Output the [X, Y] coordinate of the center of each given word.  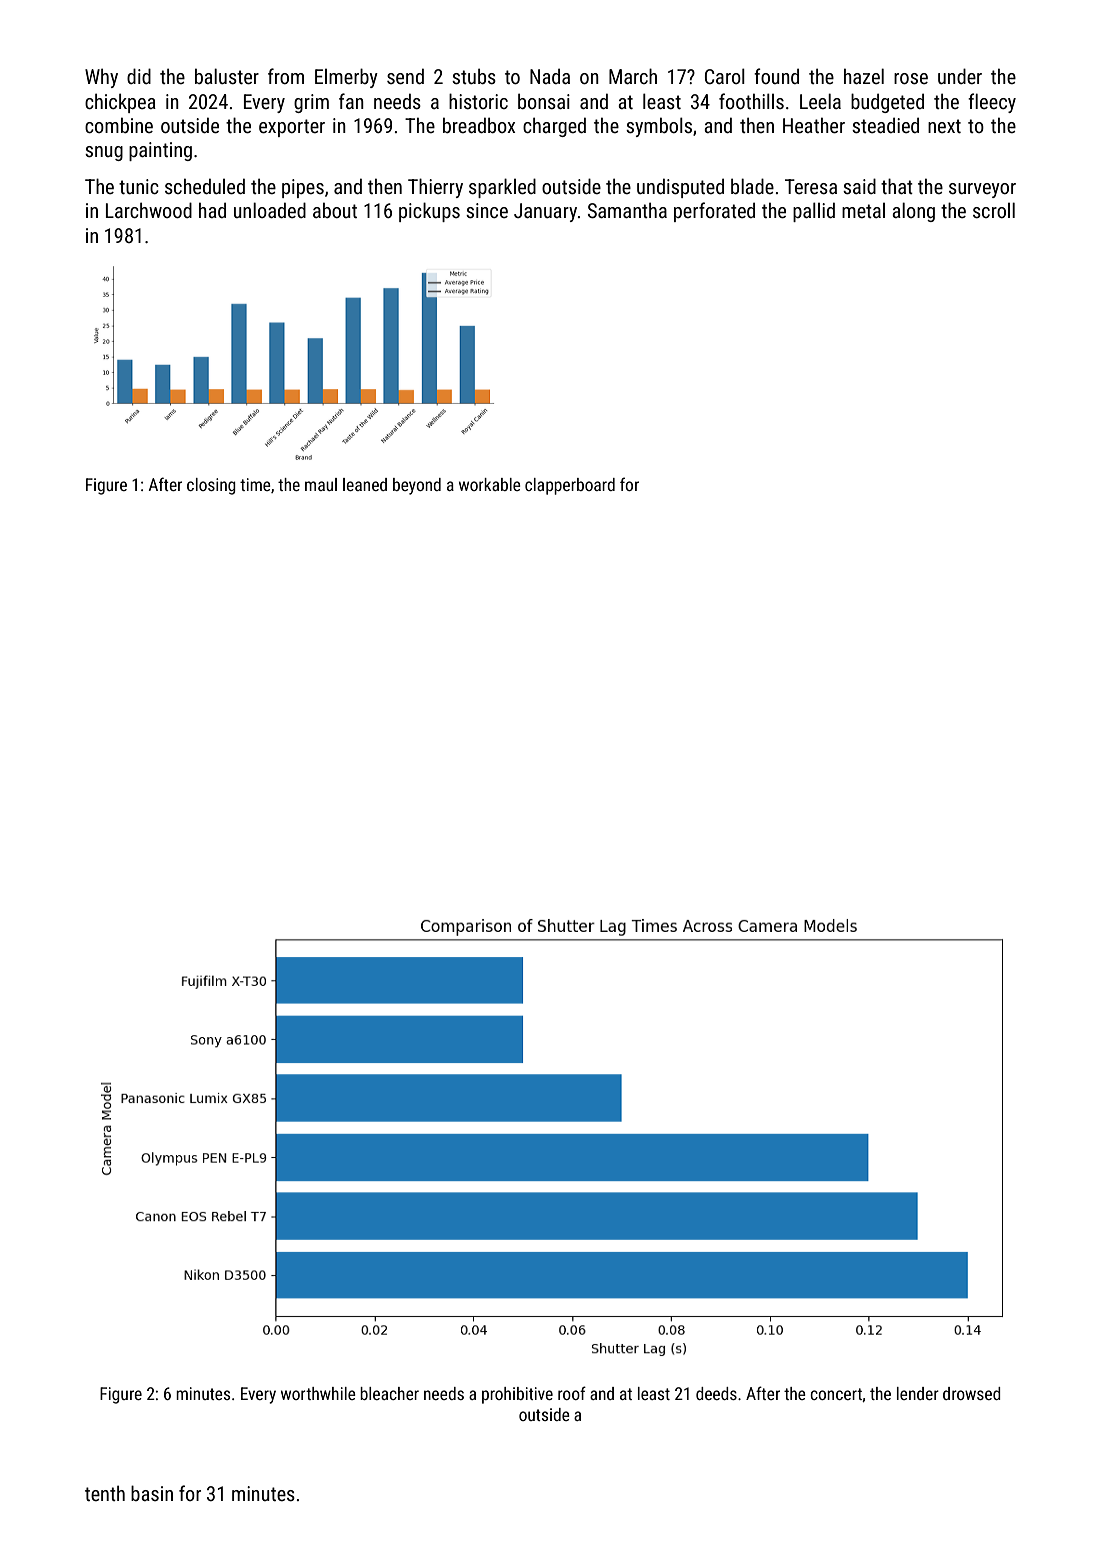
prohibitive [517, 1395]
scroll [994, 210]
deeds [716, 1393]
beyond [417, 486]
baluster [227, 76]
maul [321, 484]
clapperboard [570, 486]
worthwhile [318, 1393]
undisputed [680, 188]
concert [836, 1394]
